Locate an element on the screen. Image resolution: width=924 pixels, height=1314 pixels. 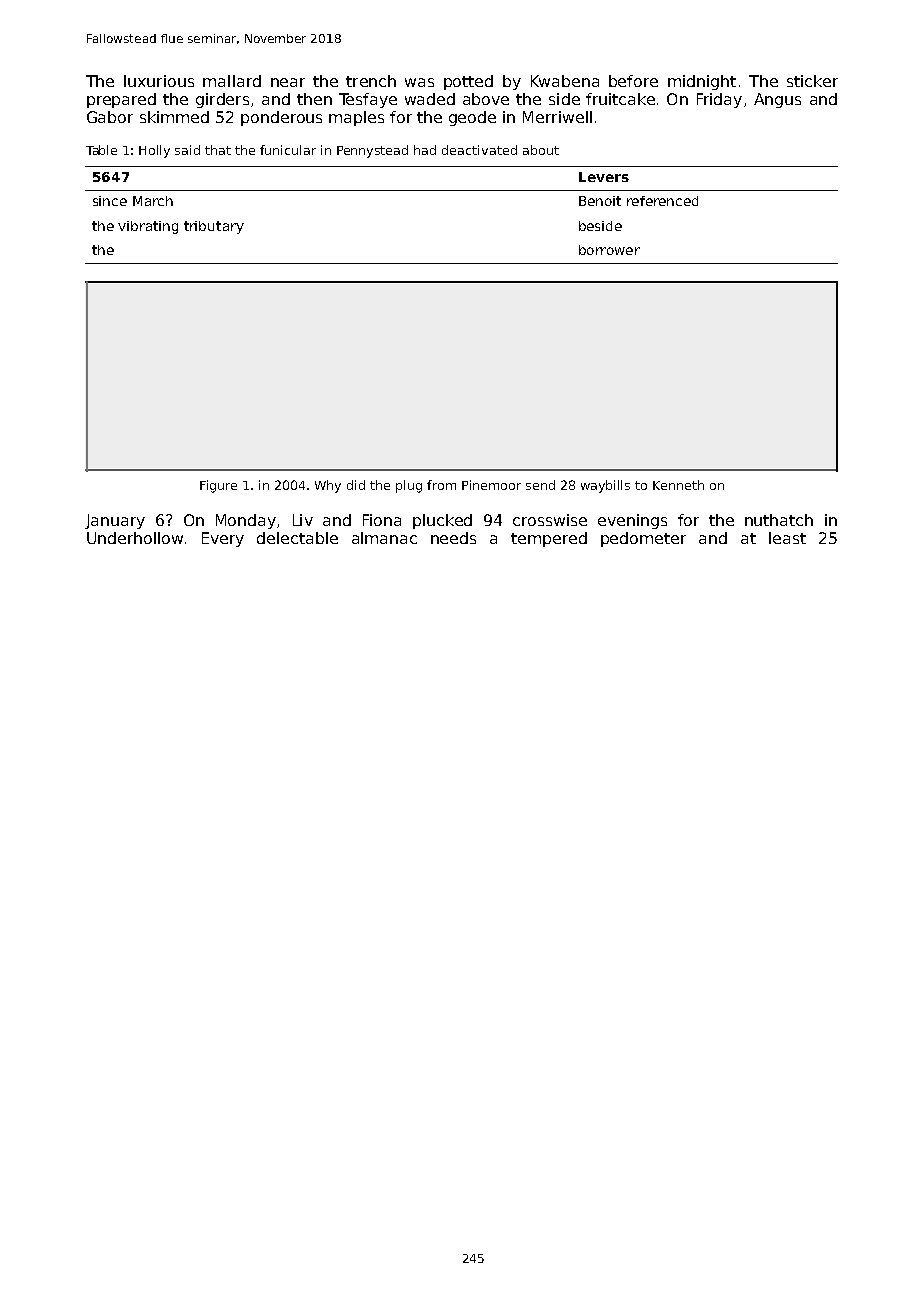
vibrating is located at coordinates (148, 227).
